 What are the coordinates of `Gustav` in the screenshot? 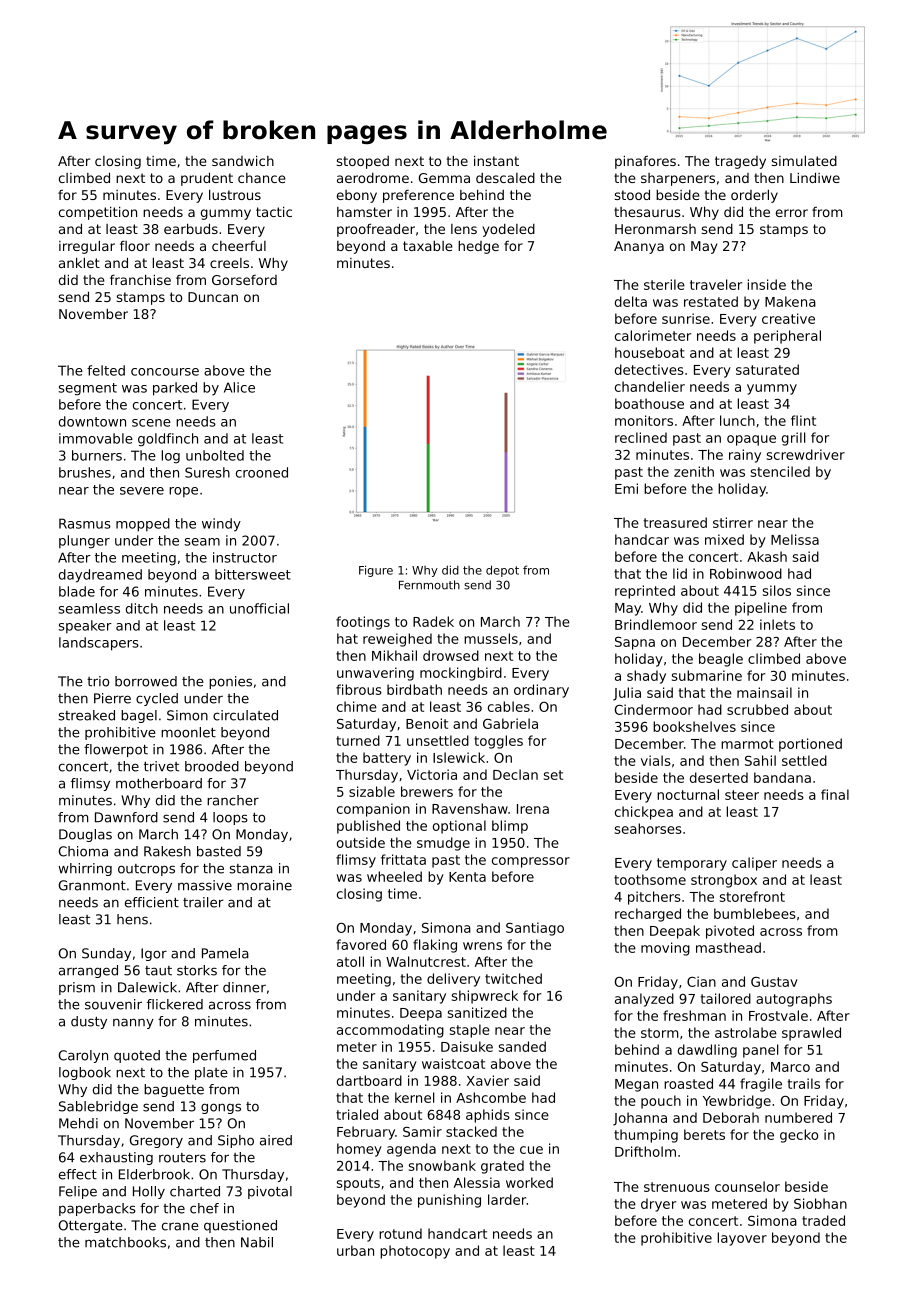 It's located at (774, 982).
